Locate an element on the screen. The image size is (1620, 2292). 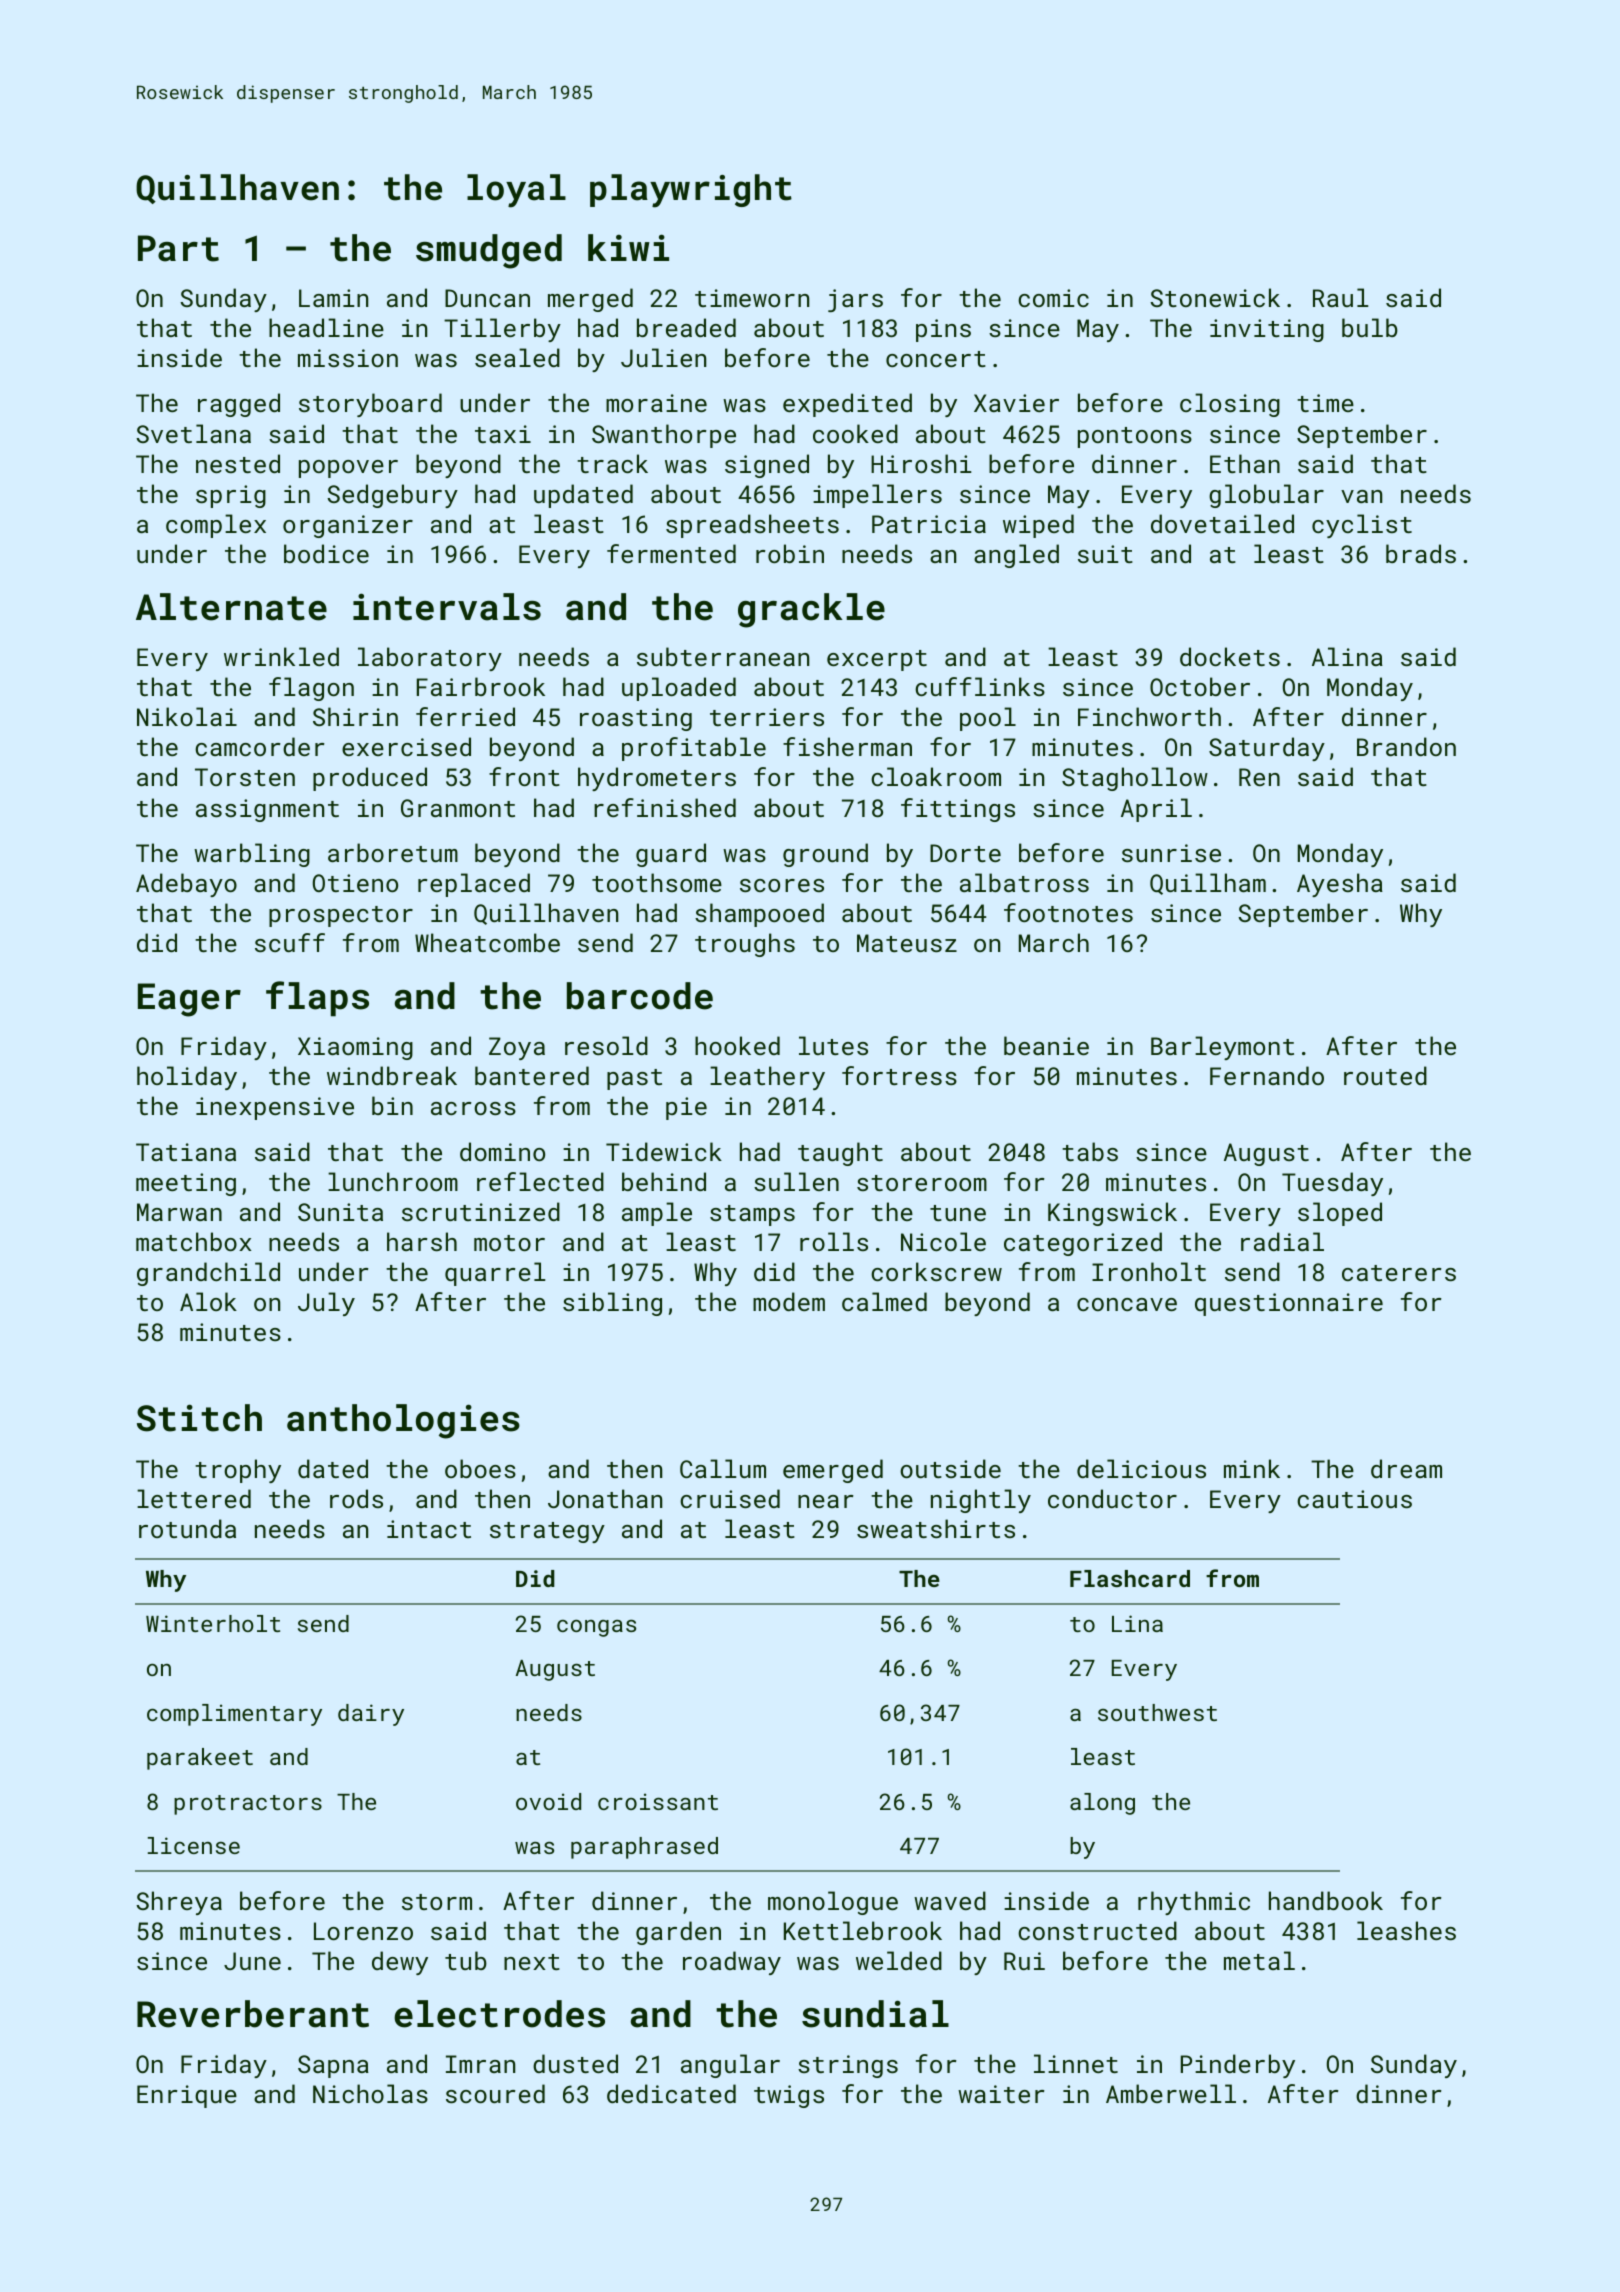
Raul is located at coordinates (1341, 297).
